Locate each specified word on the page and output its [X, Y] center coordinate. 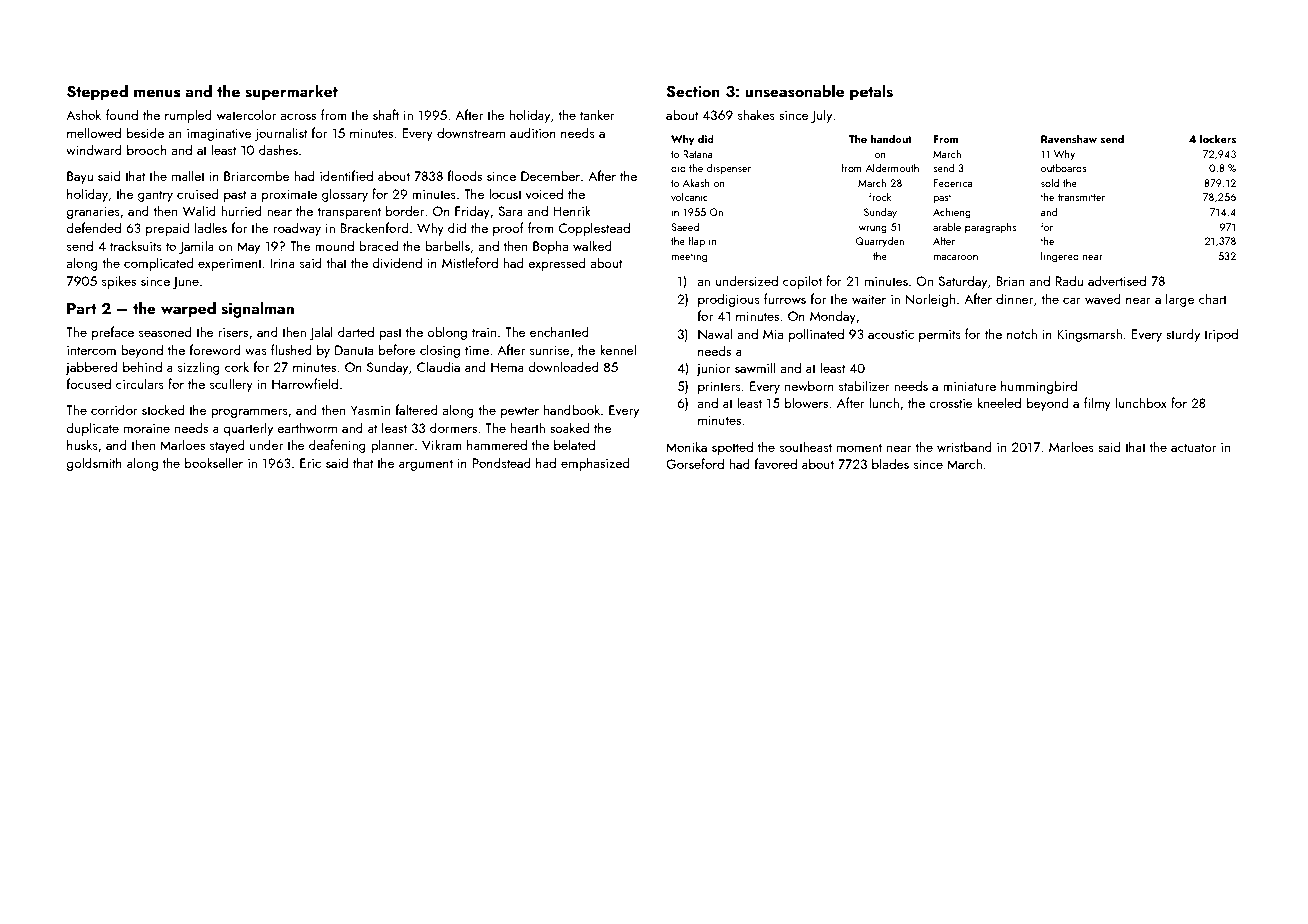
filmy [1097, 404]
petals [871, 92]
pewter [520, 412]
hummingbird [1039, 387]
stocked [163, 409]
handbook [572, 409]
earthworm [307, 427]
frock [880, 196]
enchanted [559, 331]
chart [1213, 298]
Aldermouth [892, 167]
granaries [93, 212]
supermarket [291, 92]
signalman [257, 309]
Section [693, 91]
